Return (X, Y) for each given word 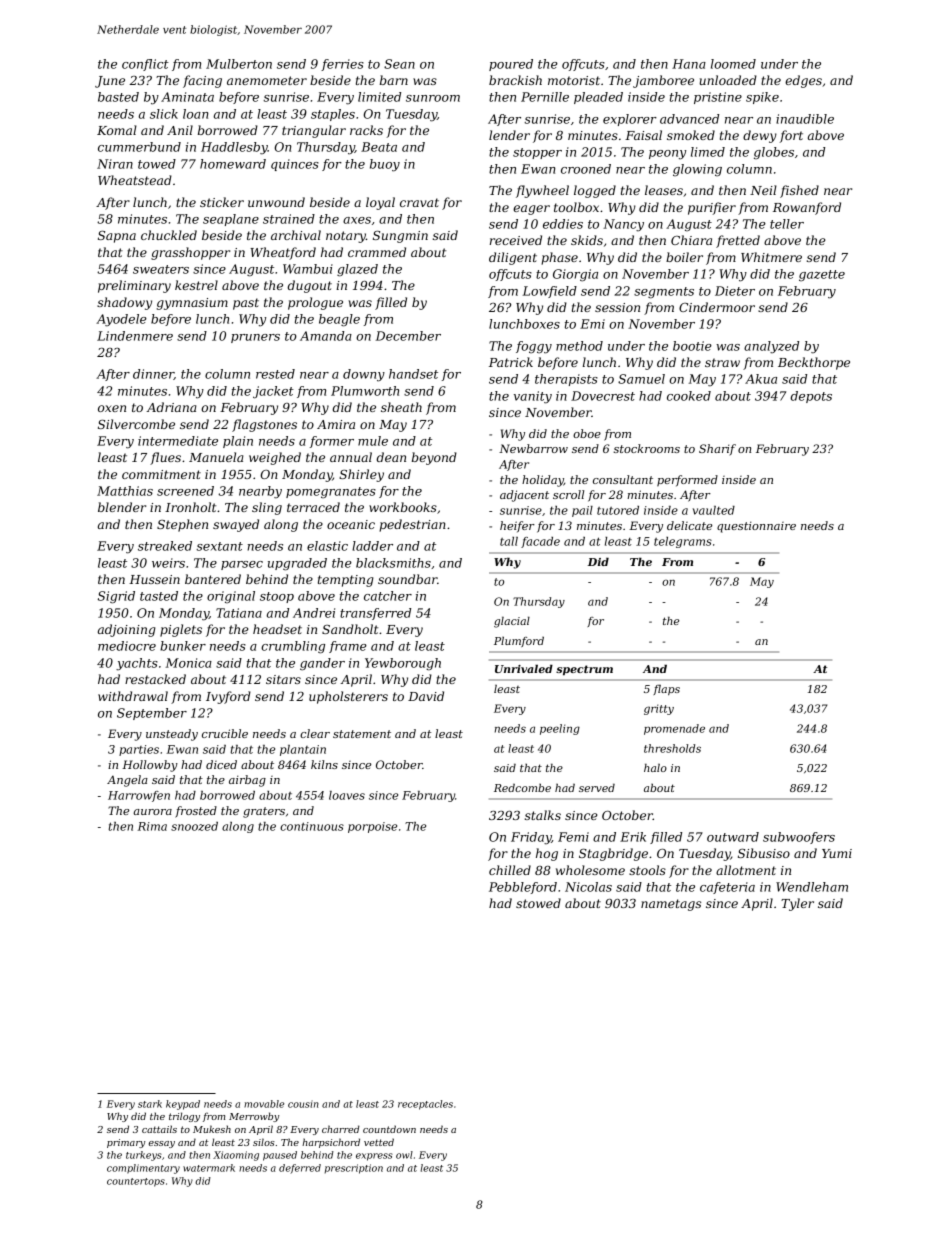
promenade (674, 729)
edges (803, 81)
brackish (515, 80)
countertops (136, 1182)
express (374, 1157)
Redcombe (522, 788)
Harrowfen (139, 796)
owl (404, 1155)
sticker (222, 202)
